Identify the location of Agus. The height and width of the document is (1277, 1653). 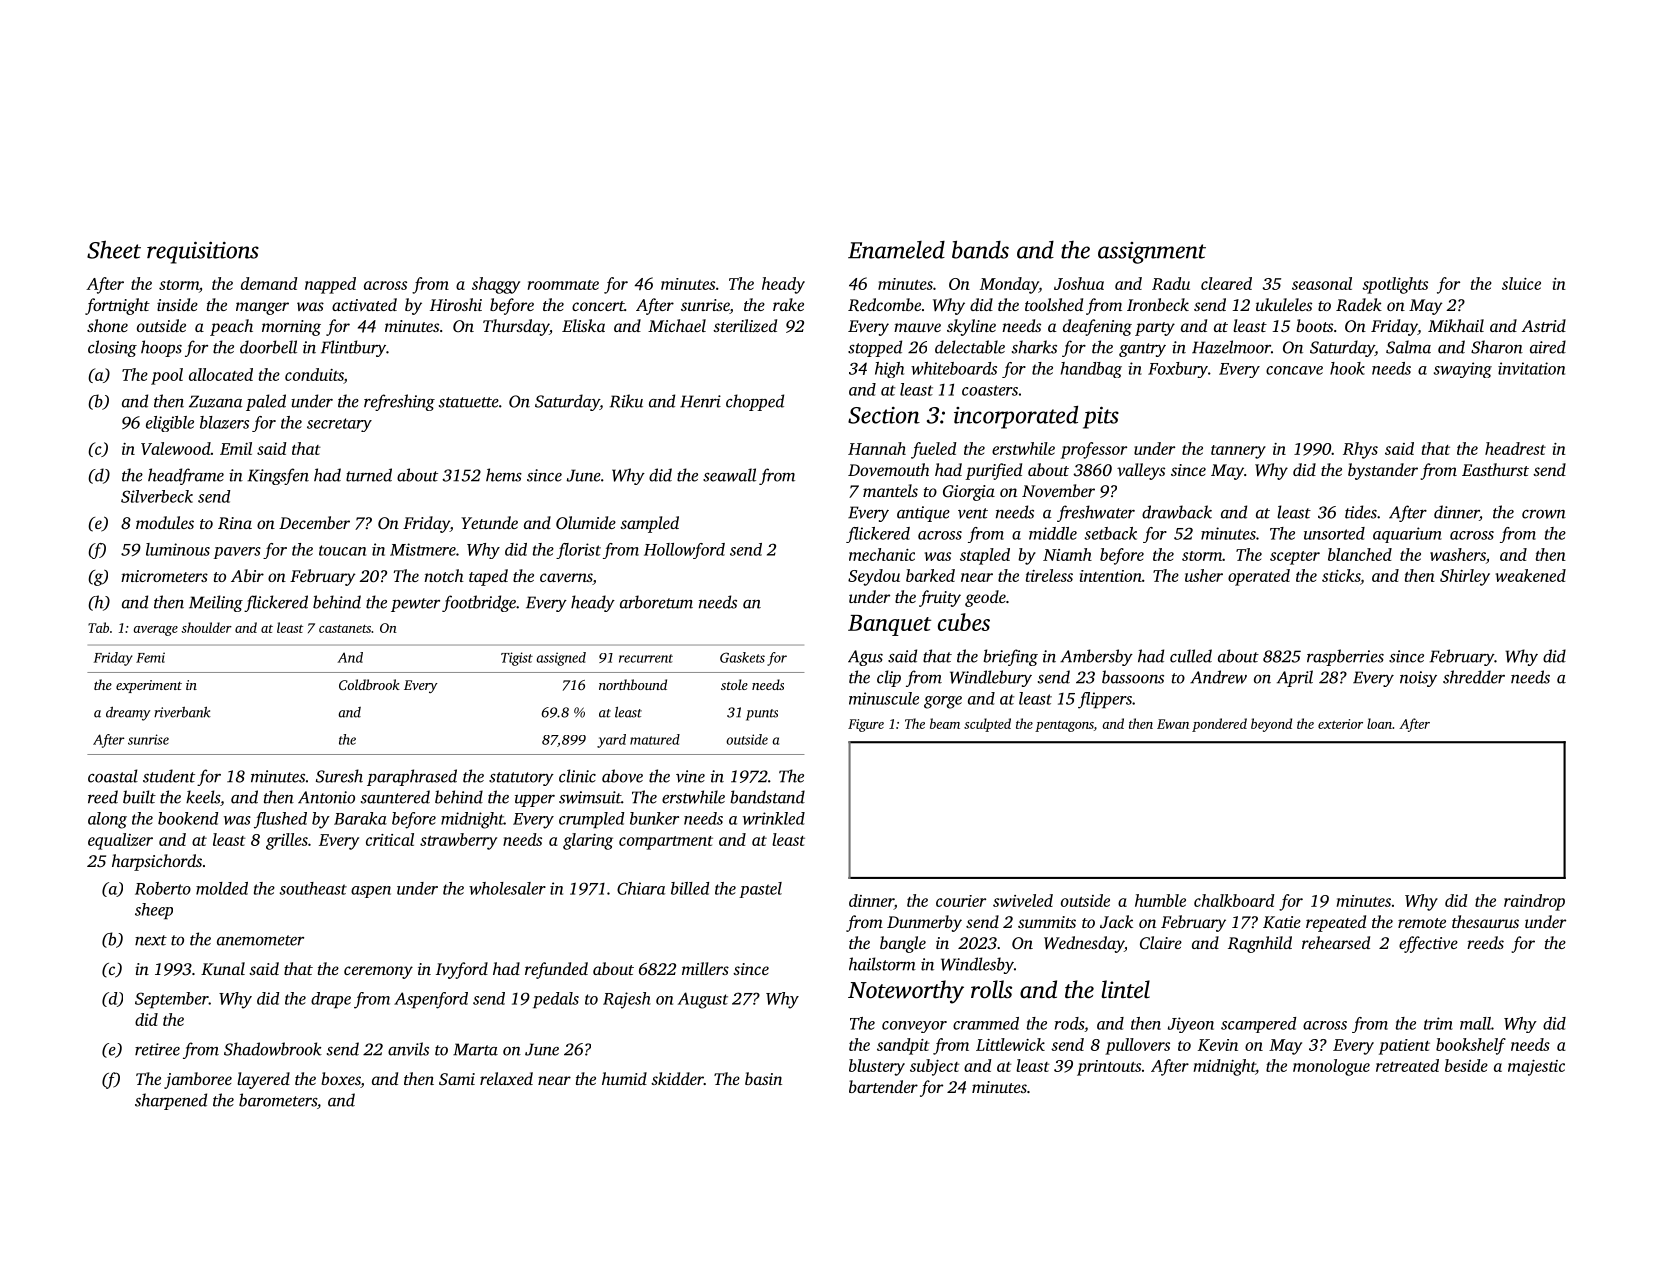
(865, 658).
